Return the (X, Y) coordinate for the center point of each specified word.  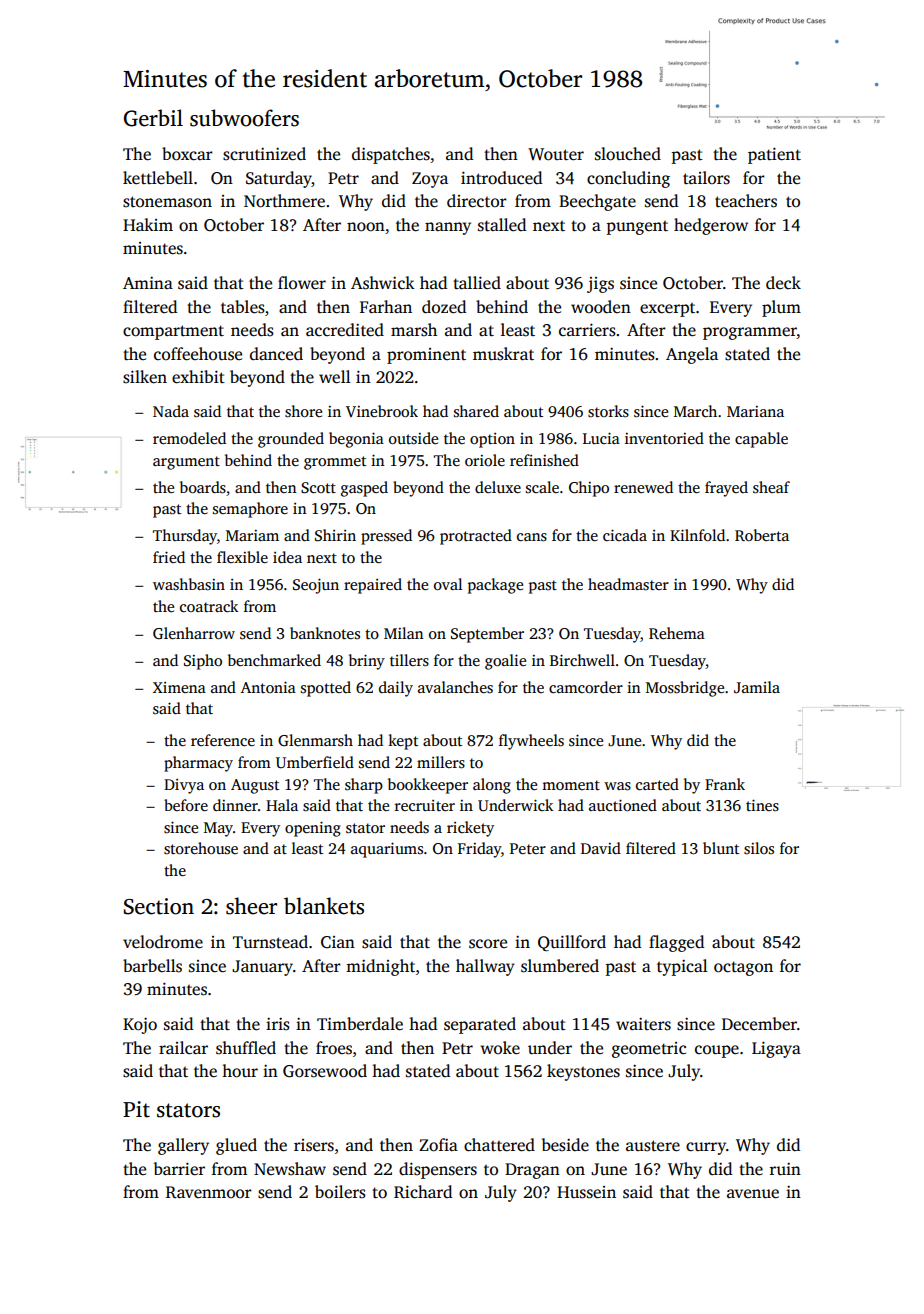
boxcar (187, 154)
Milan (404, 633)
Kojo (140, 1025)
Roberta (762, 535)
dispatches (391, 155)
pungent (637, 228)
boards (203, 487)
